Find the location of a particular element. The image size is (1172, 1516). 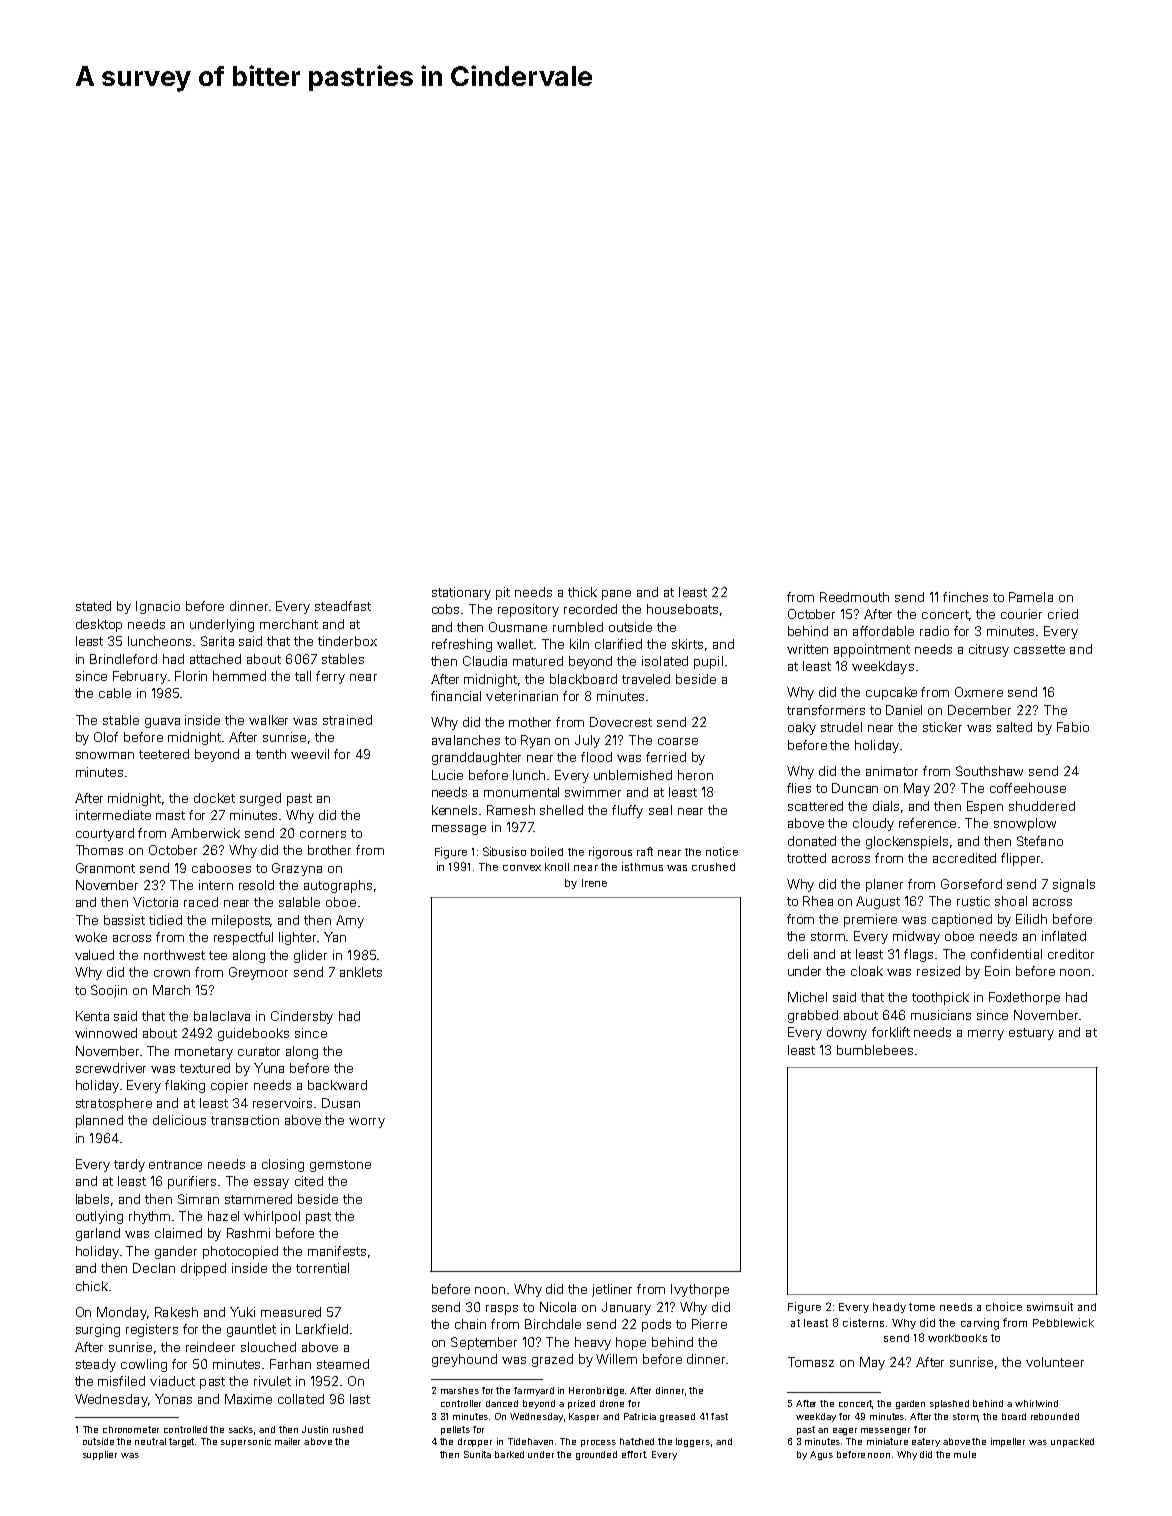

Kenta is located at coordinates (92, 1016).
